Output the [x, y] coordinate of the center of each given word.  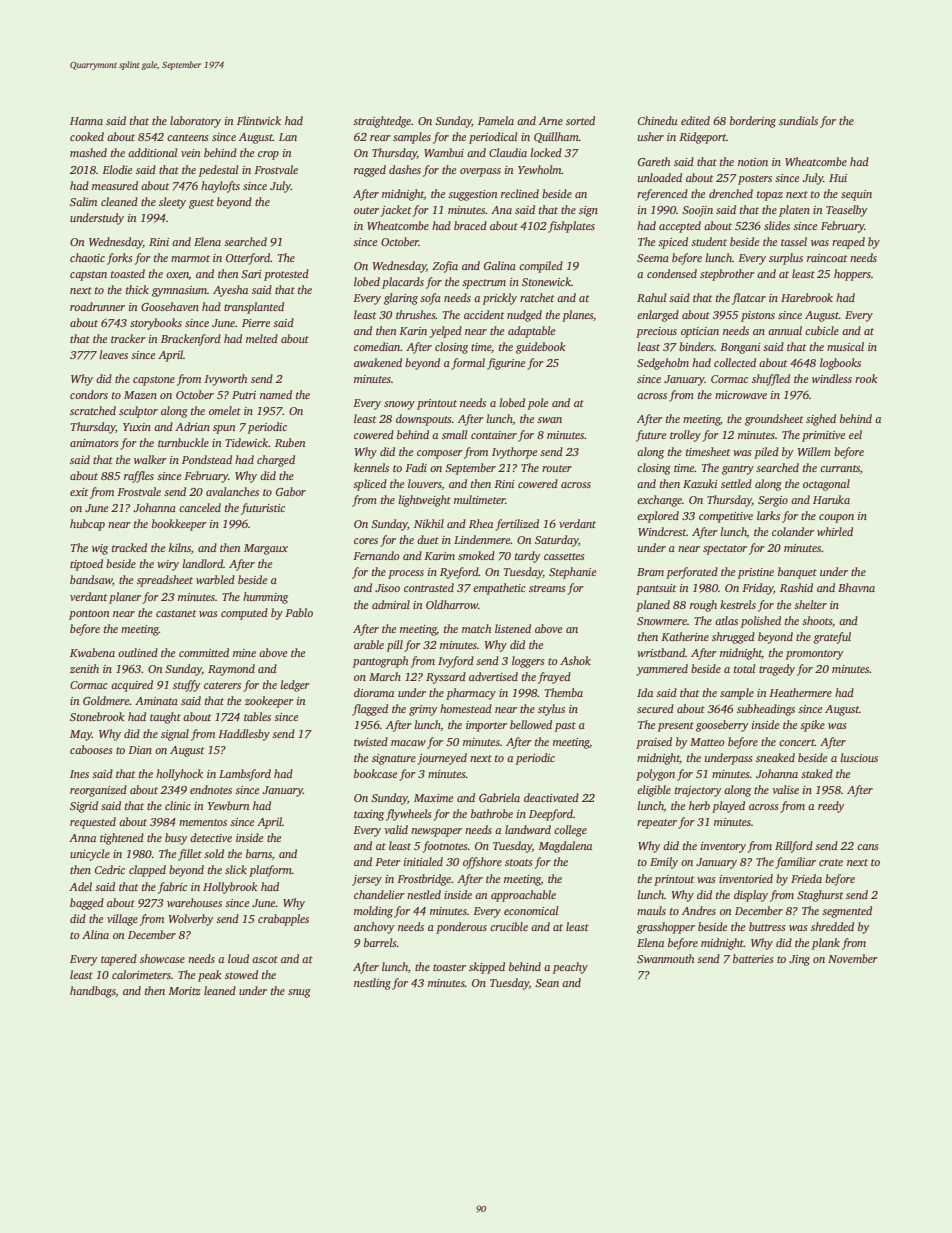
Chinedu [657, 120]
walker [150, 459]
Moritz [184, 991]
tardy [528, 557]
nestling [372, 984]
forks [120, 259]
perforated [692, 573]
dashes [405, 169]
